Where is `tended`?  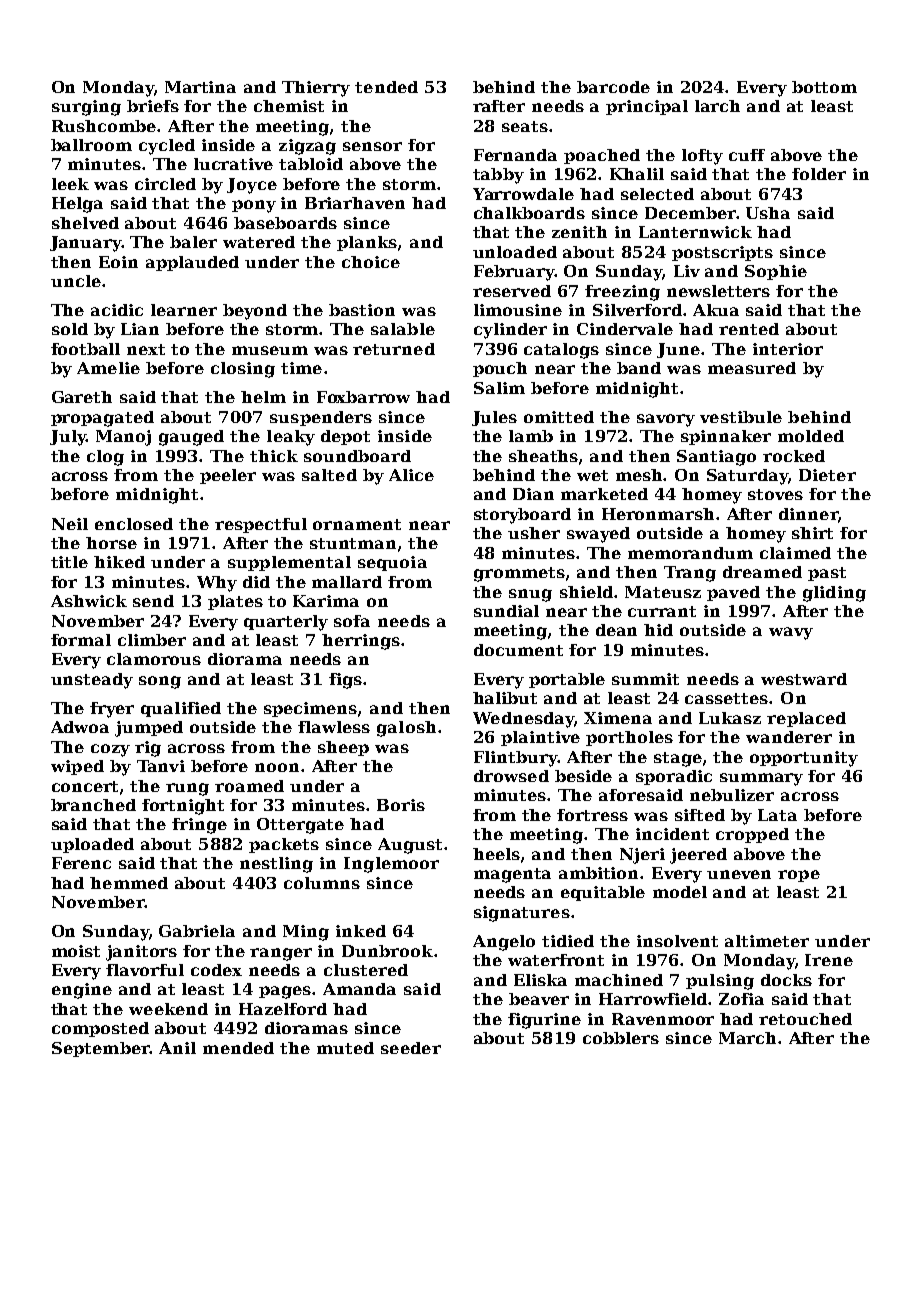
tended is located at coordinates (386, 87).
